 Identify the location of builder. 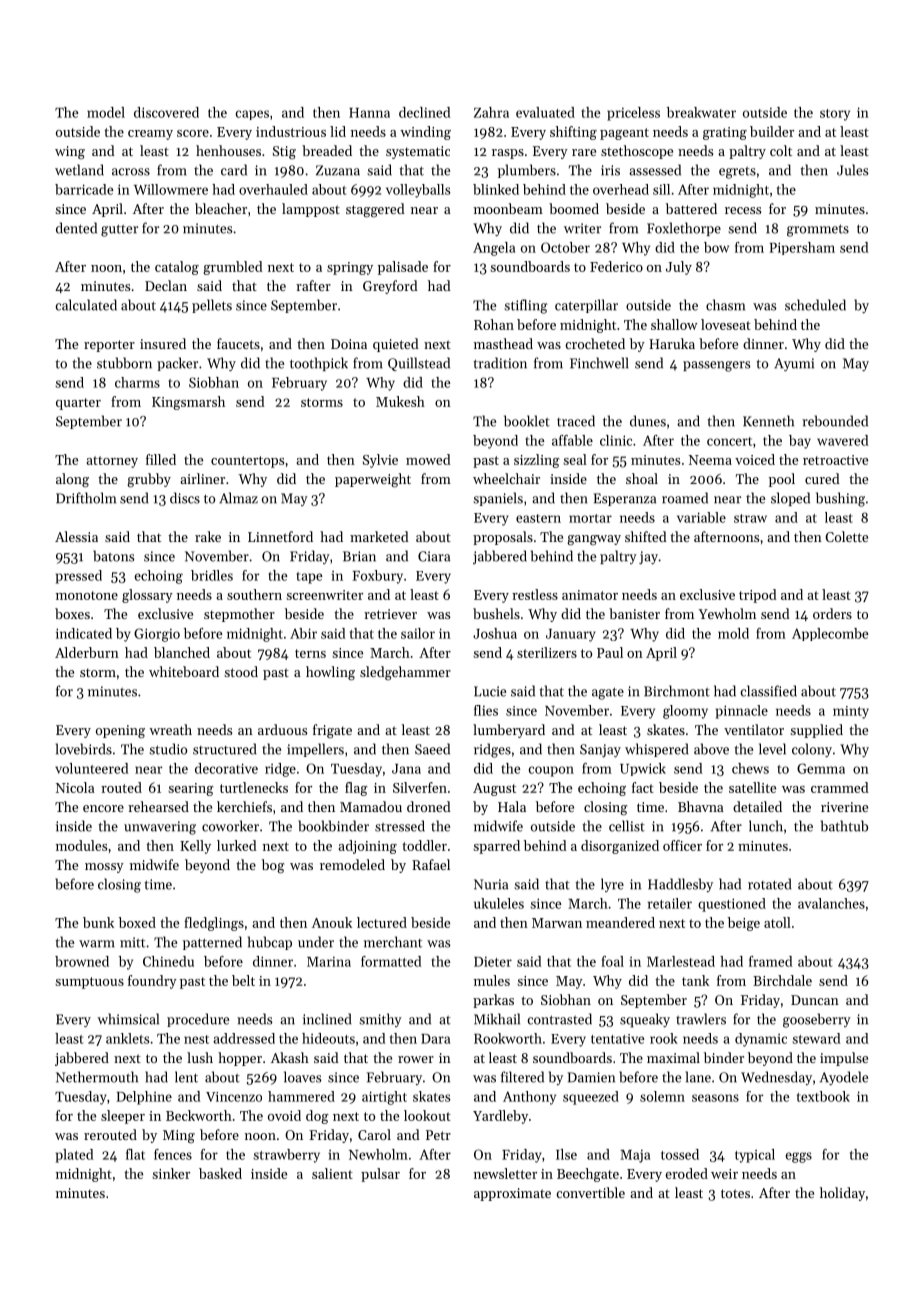
(772, 131).
